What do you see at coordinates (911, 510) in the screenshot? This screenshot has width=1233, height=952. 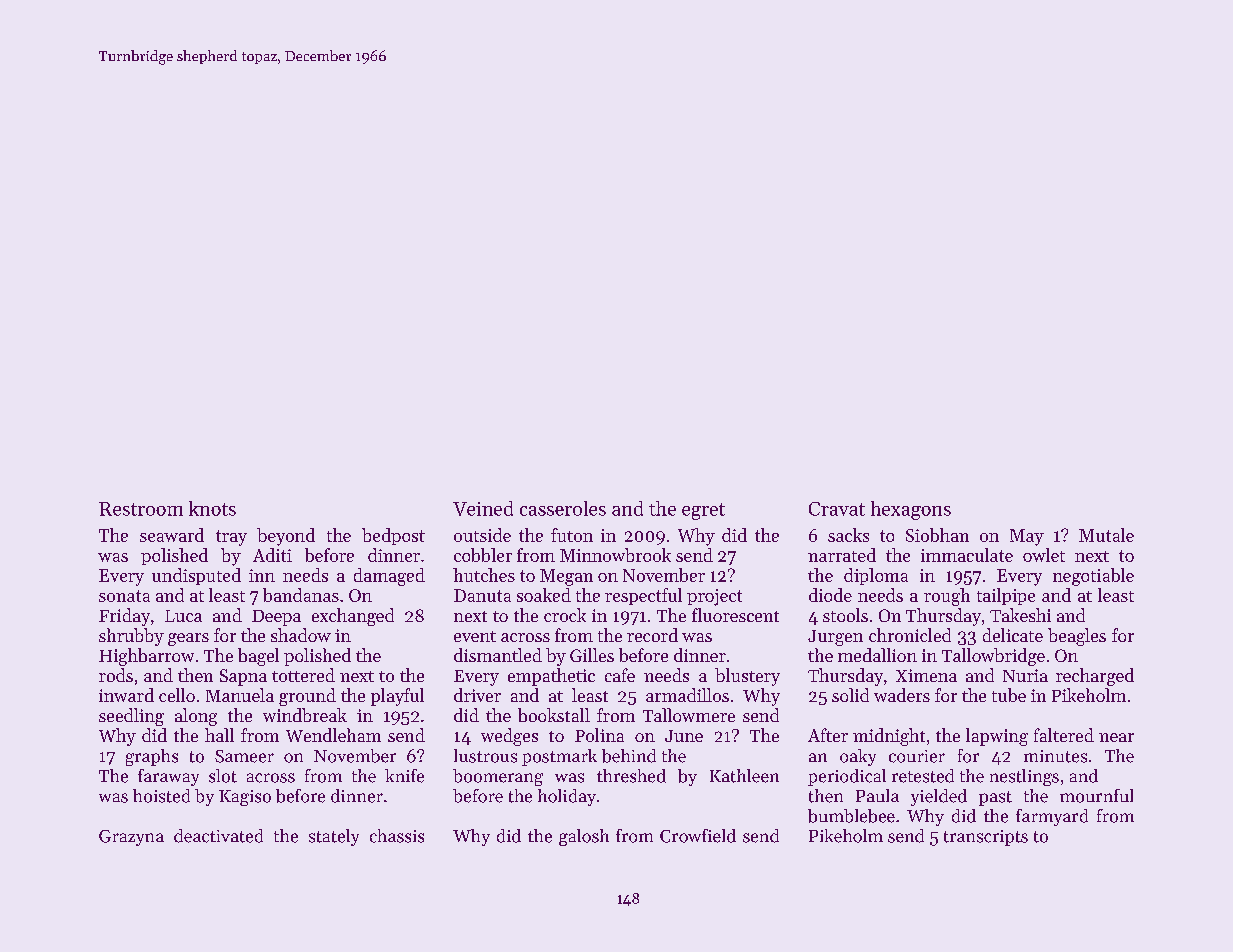 I see `hexagons` at bounding box center [911, 510].
